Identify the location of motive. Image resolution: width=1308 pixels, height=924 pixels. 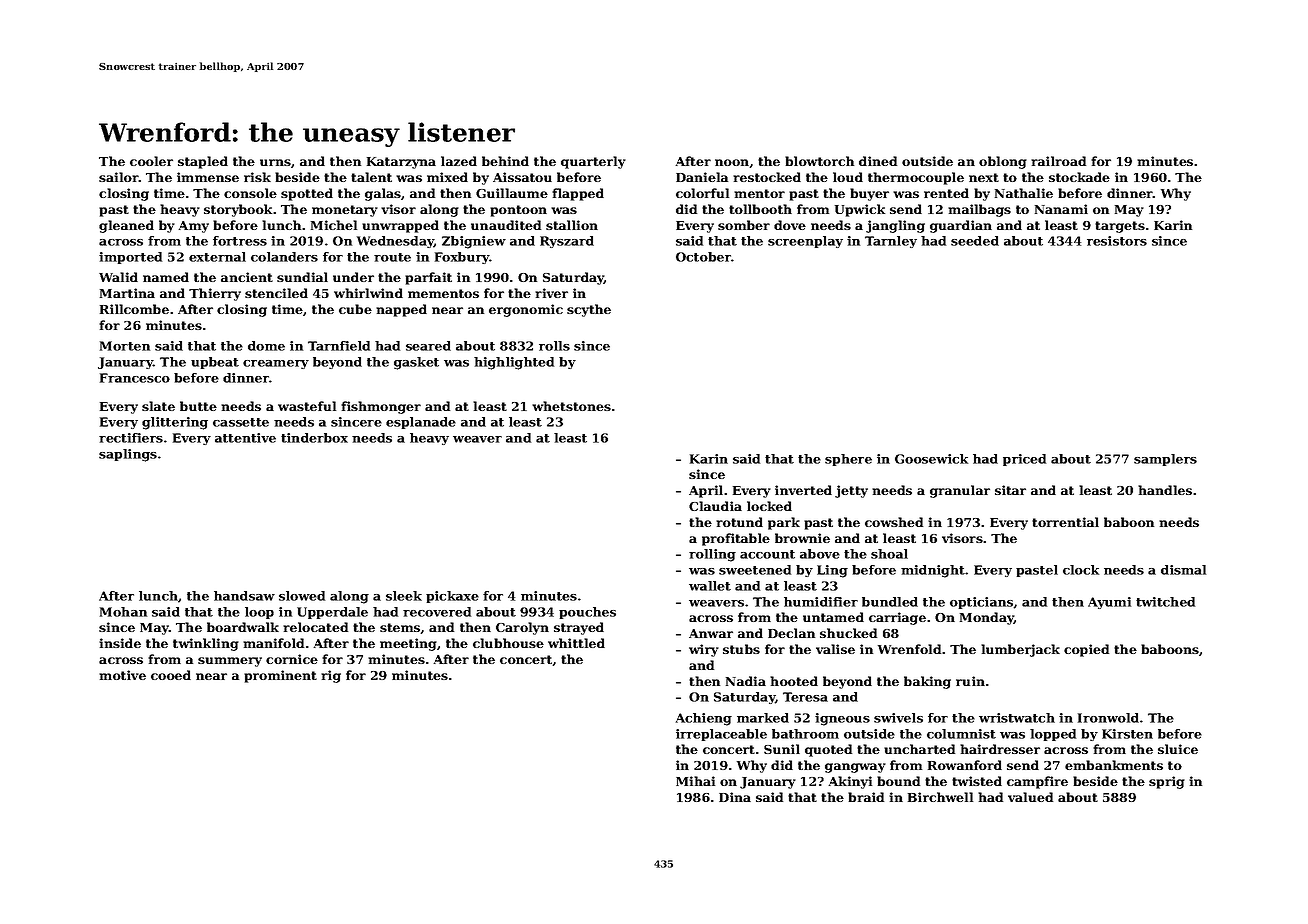
(122, 675).
